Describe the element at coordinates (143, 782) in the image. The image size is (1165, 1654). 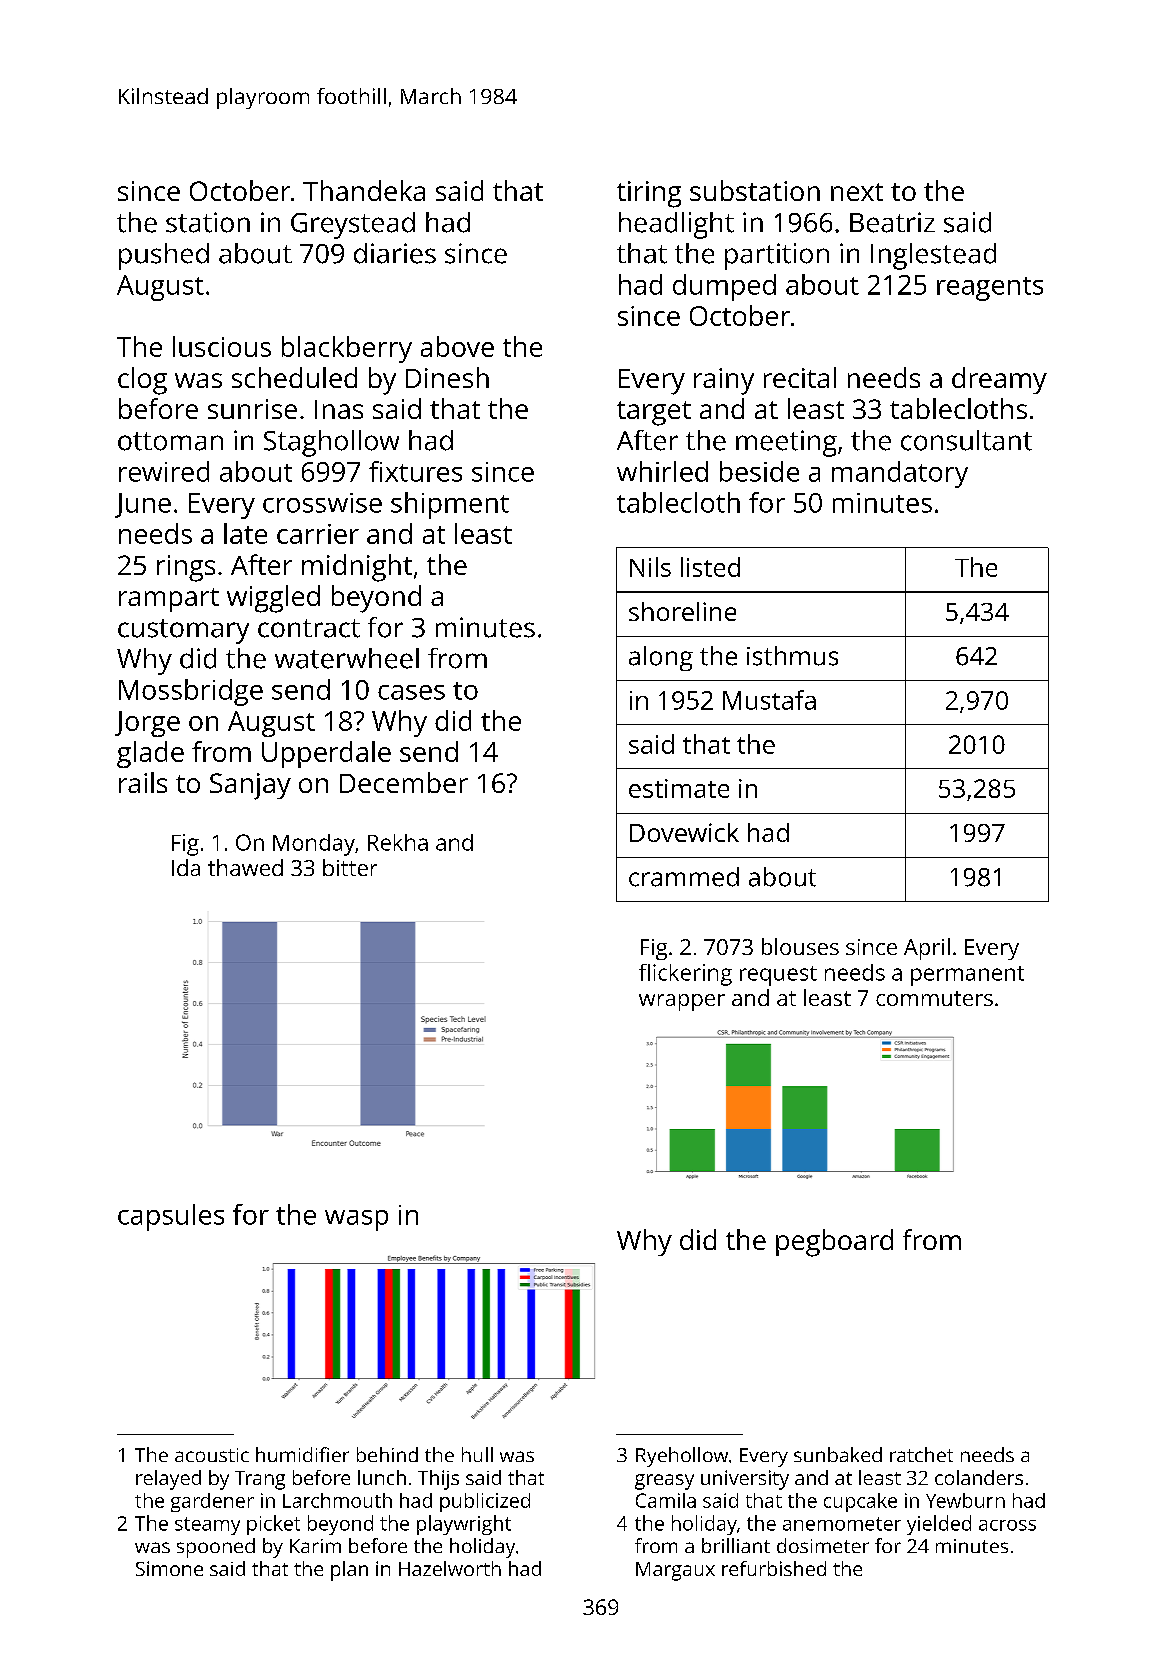
I see `rails` at that location.
